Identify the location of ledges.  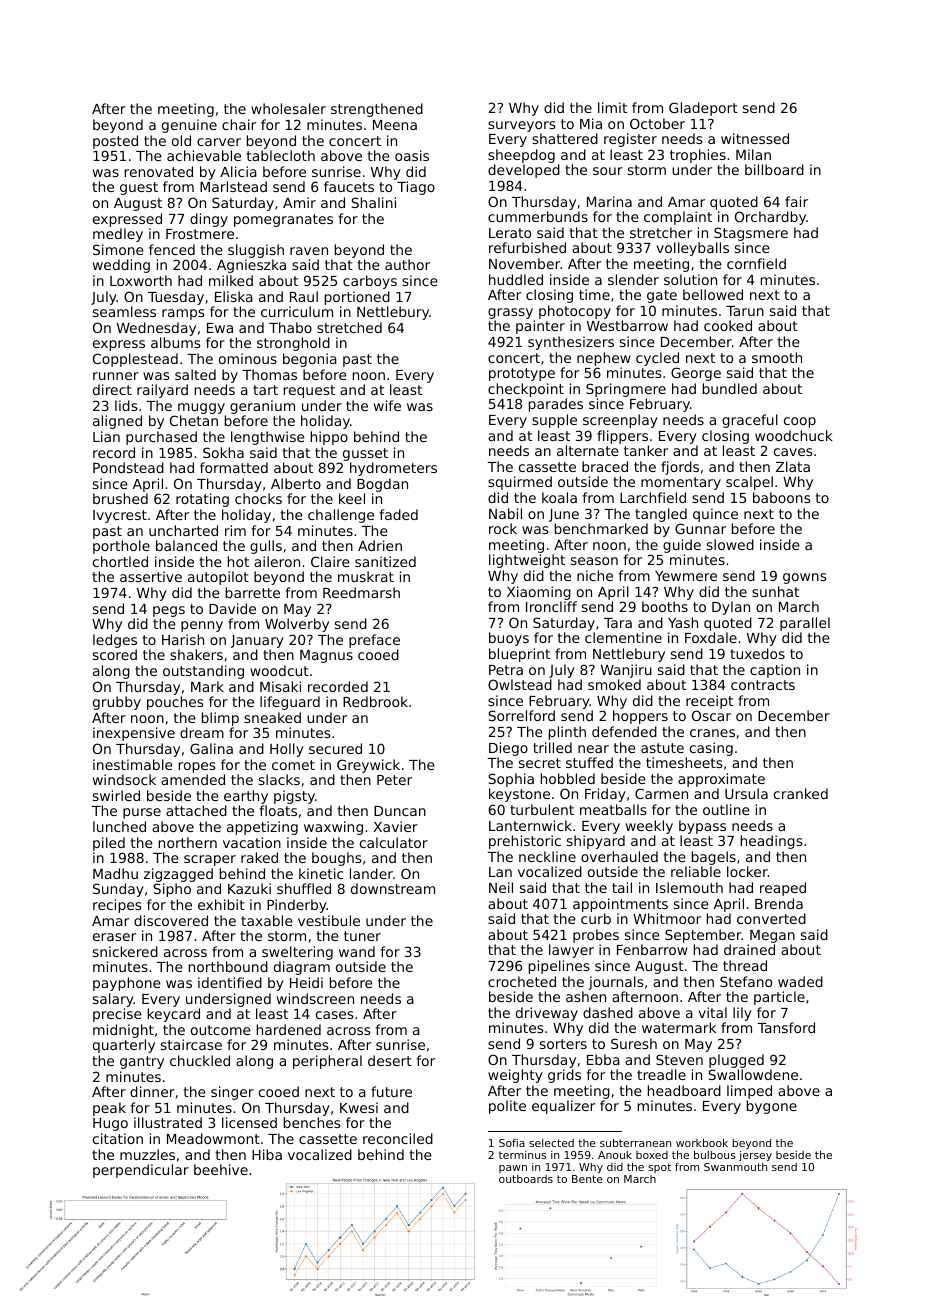
(115, 641).
